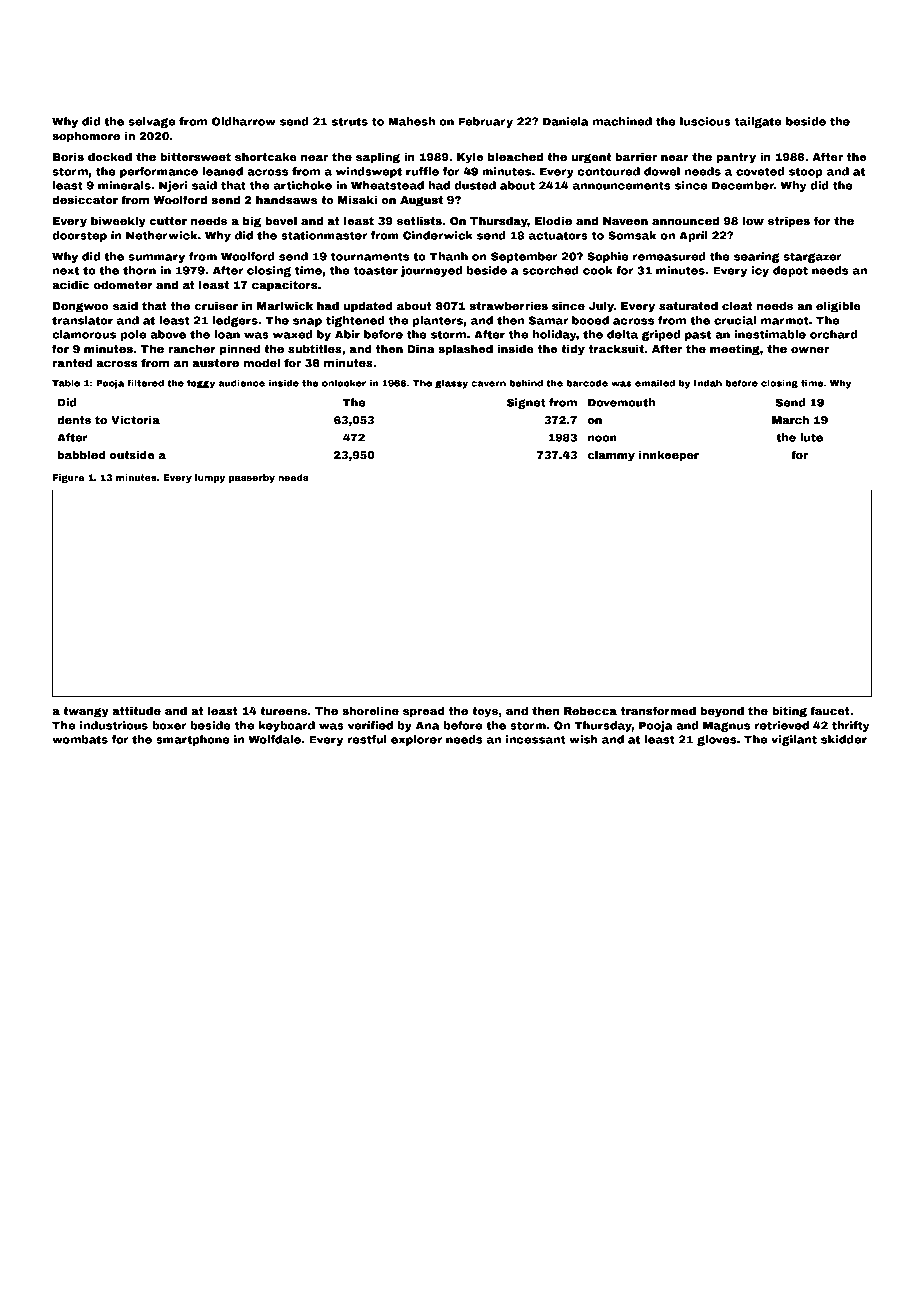  I want to click on stripes, so click(789, 222).
